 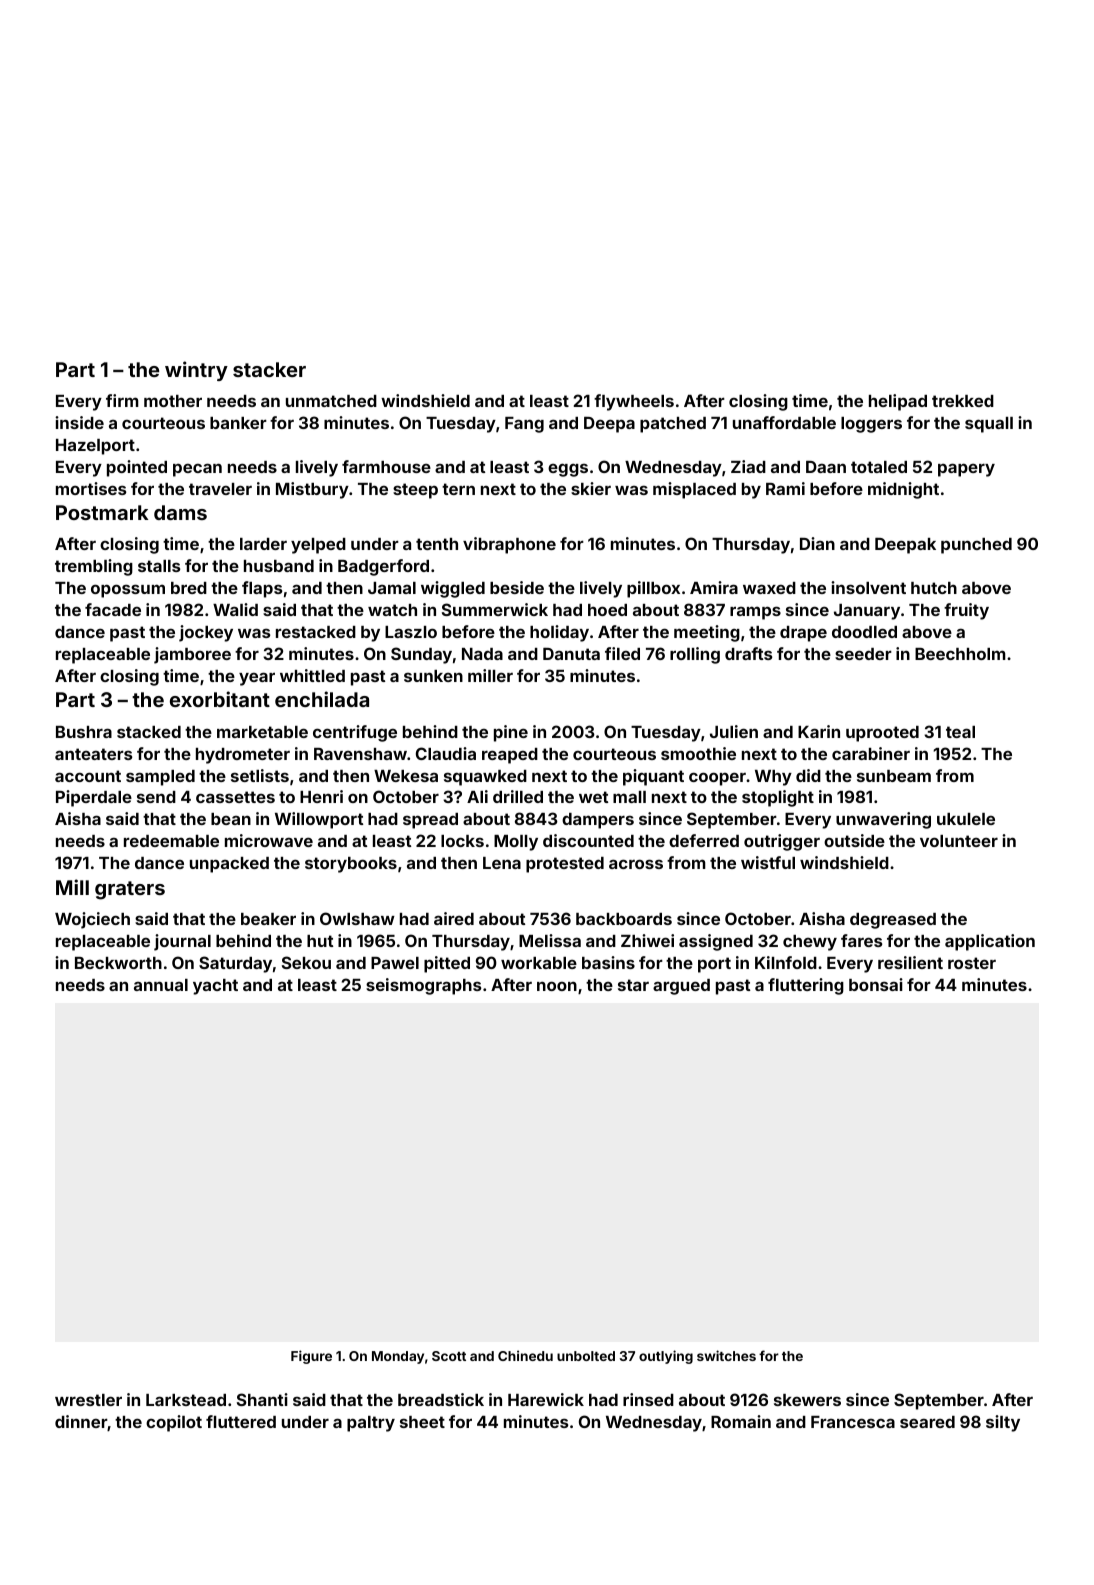 What do you see at coordinates (511, 733) in the screenshot?
I see `pine` at bounding box center [511, 733].
